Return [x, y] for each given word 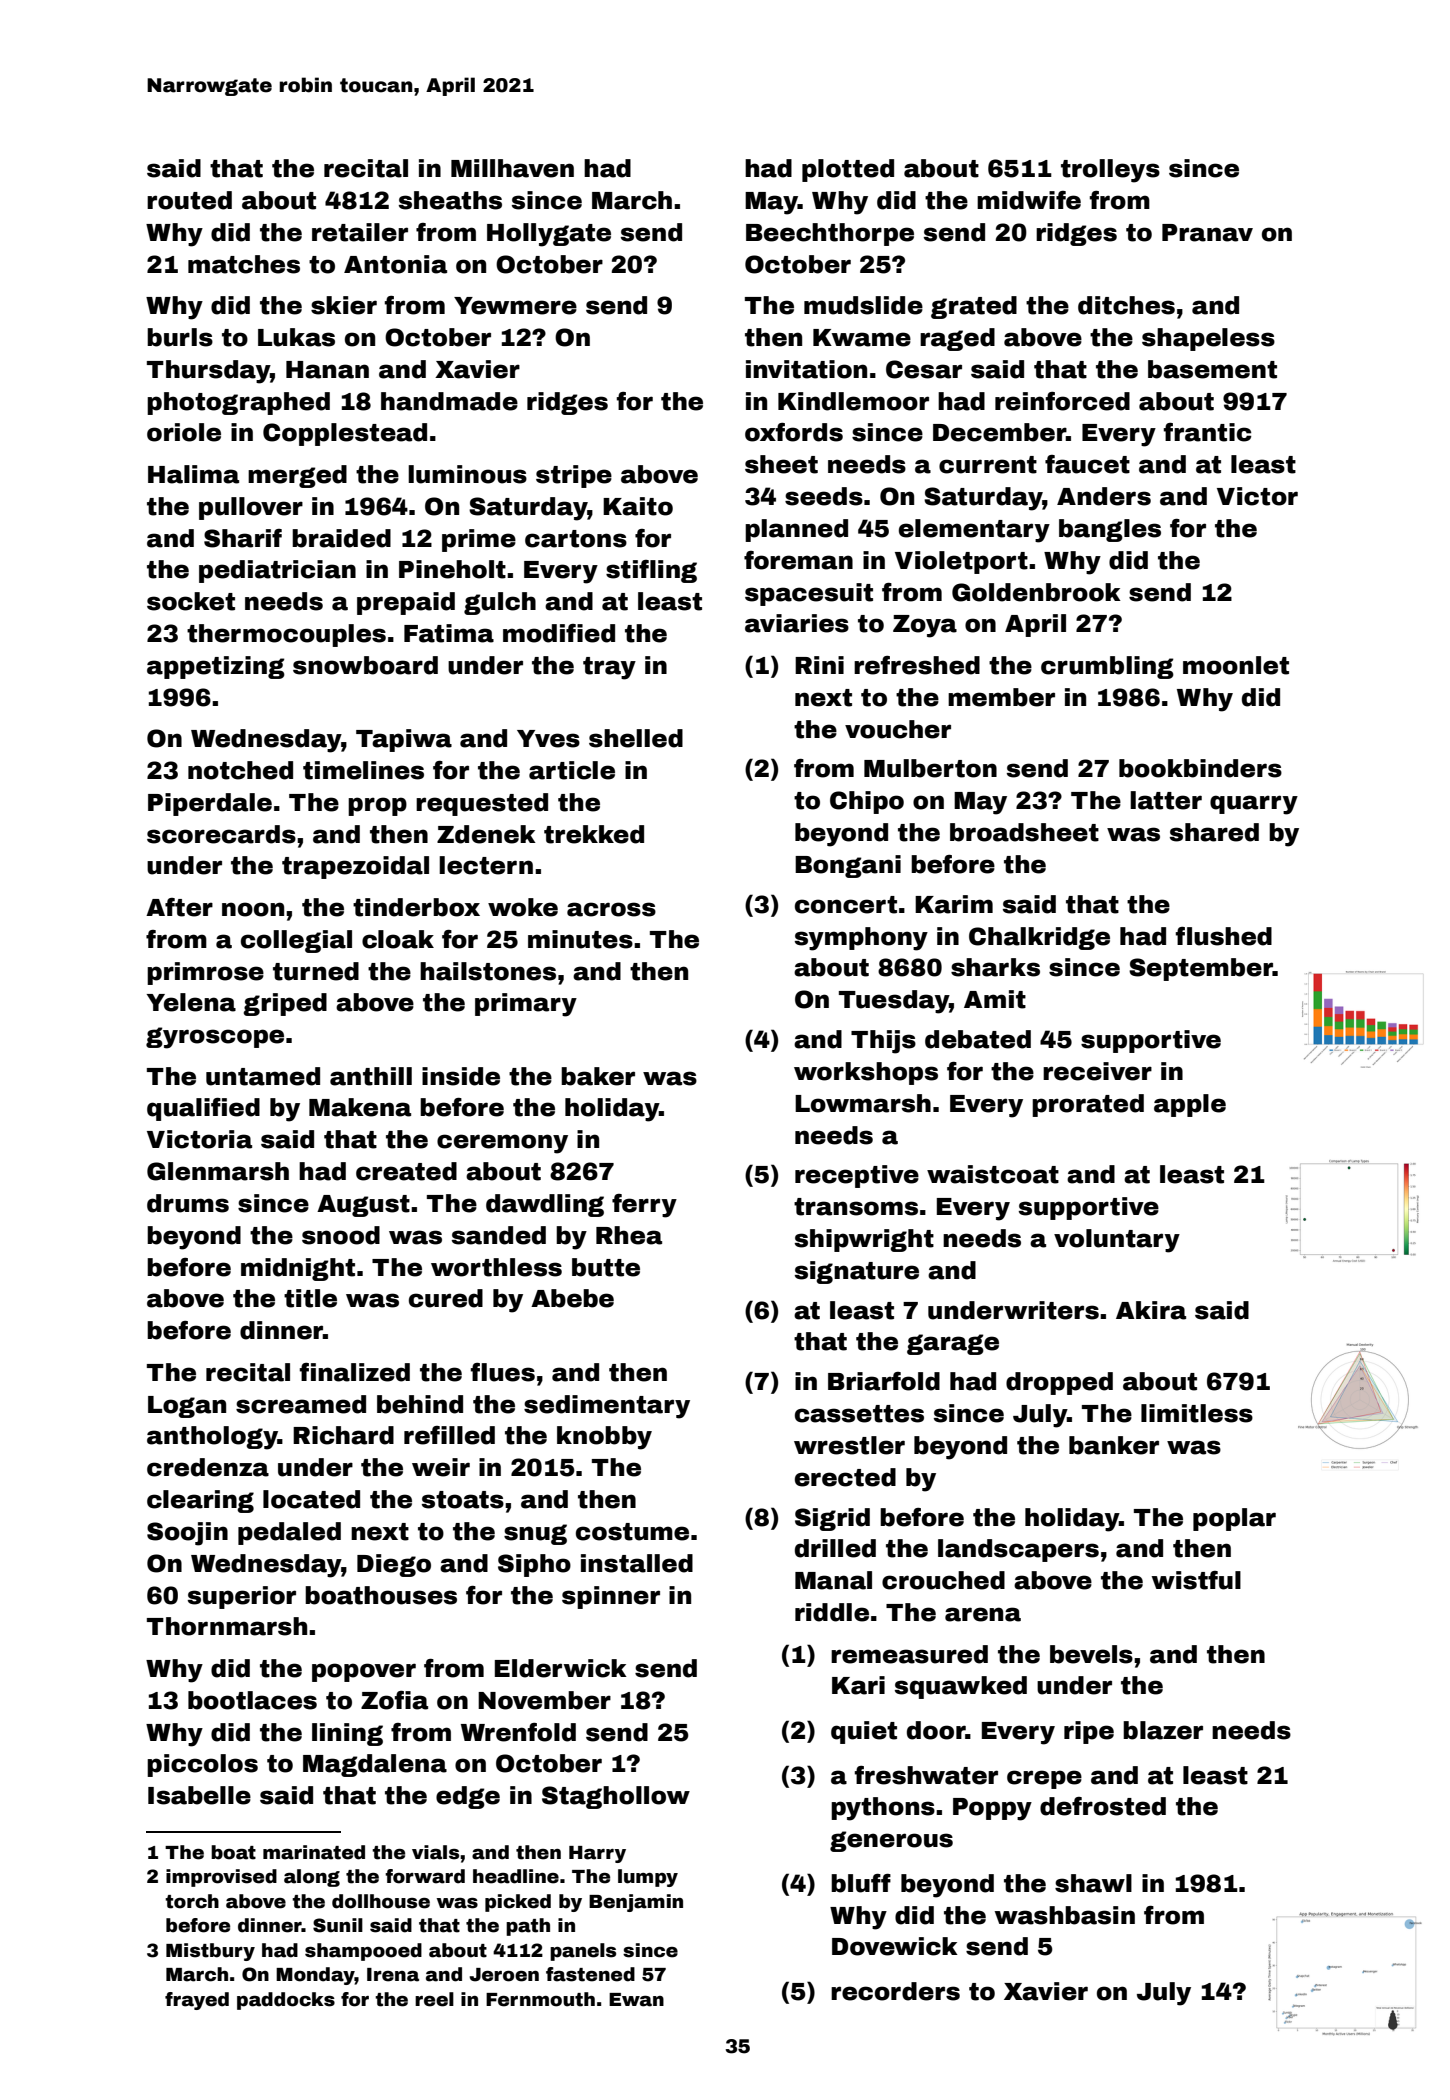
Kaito [638, 506]
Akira [1151, 1310]
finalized [355, 1372]
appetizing [216, 667]
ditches [1126, 305]
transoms [856, 1207]
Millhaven [512, 168]
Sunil [338, 1925]
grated [974, 307]
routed [189, 200]
